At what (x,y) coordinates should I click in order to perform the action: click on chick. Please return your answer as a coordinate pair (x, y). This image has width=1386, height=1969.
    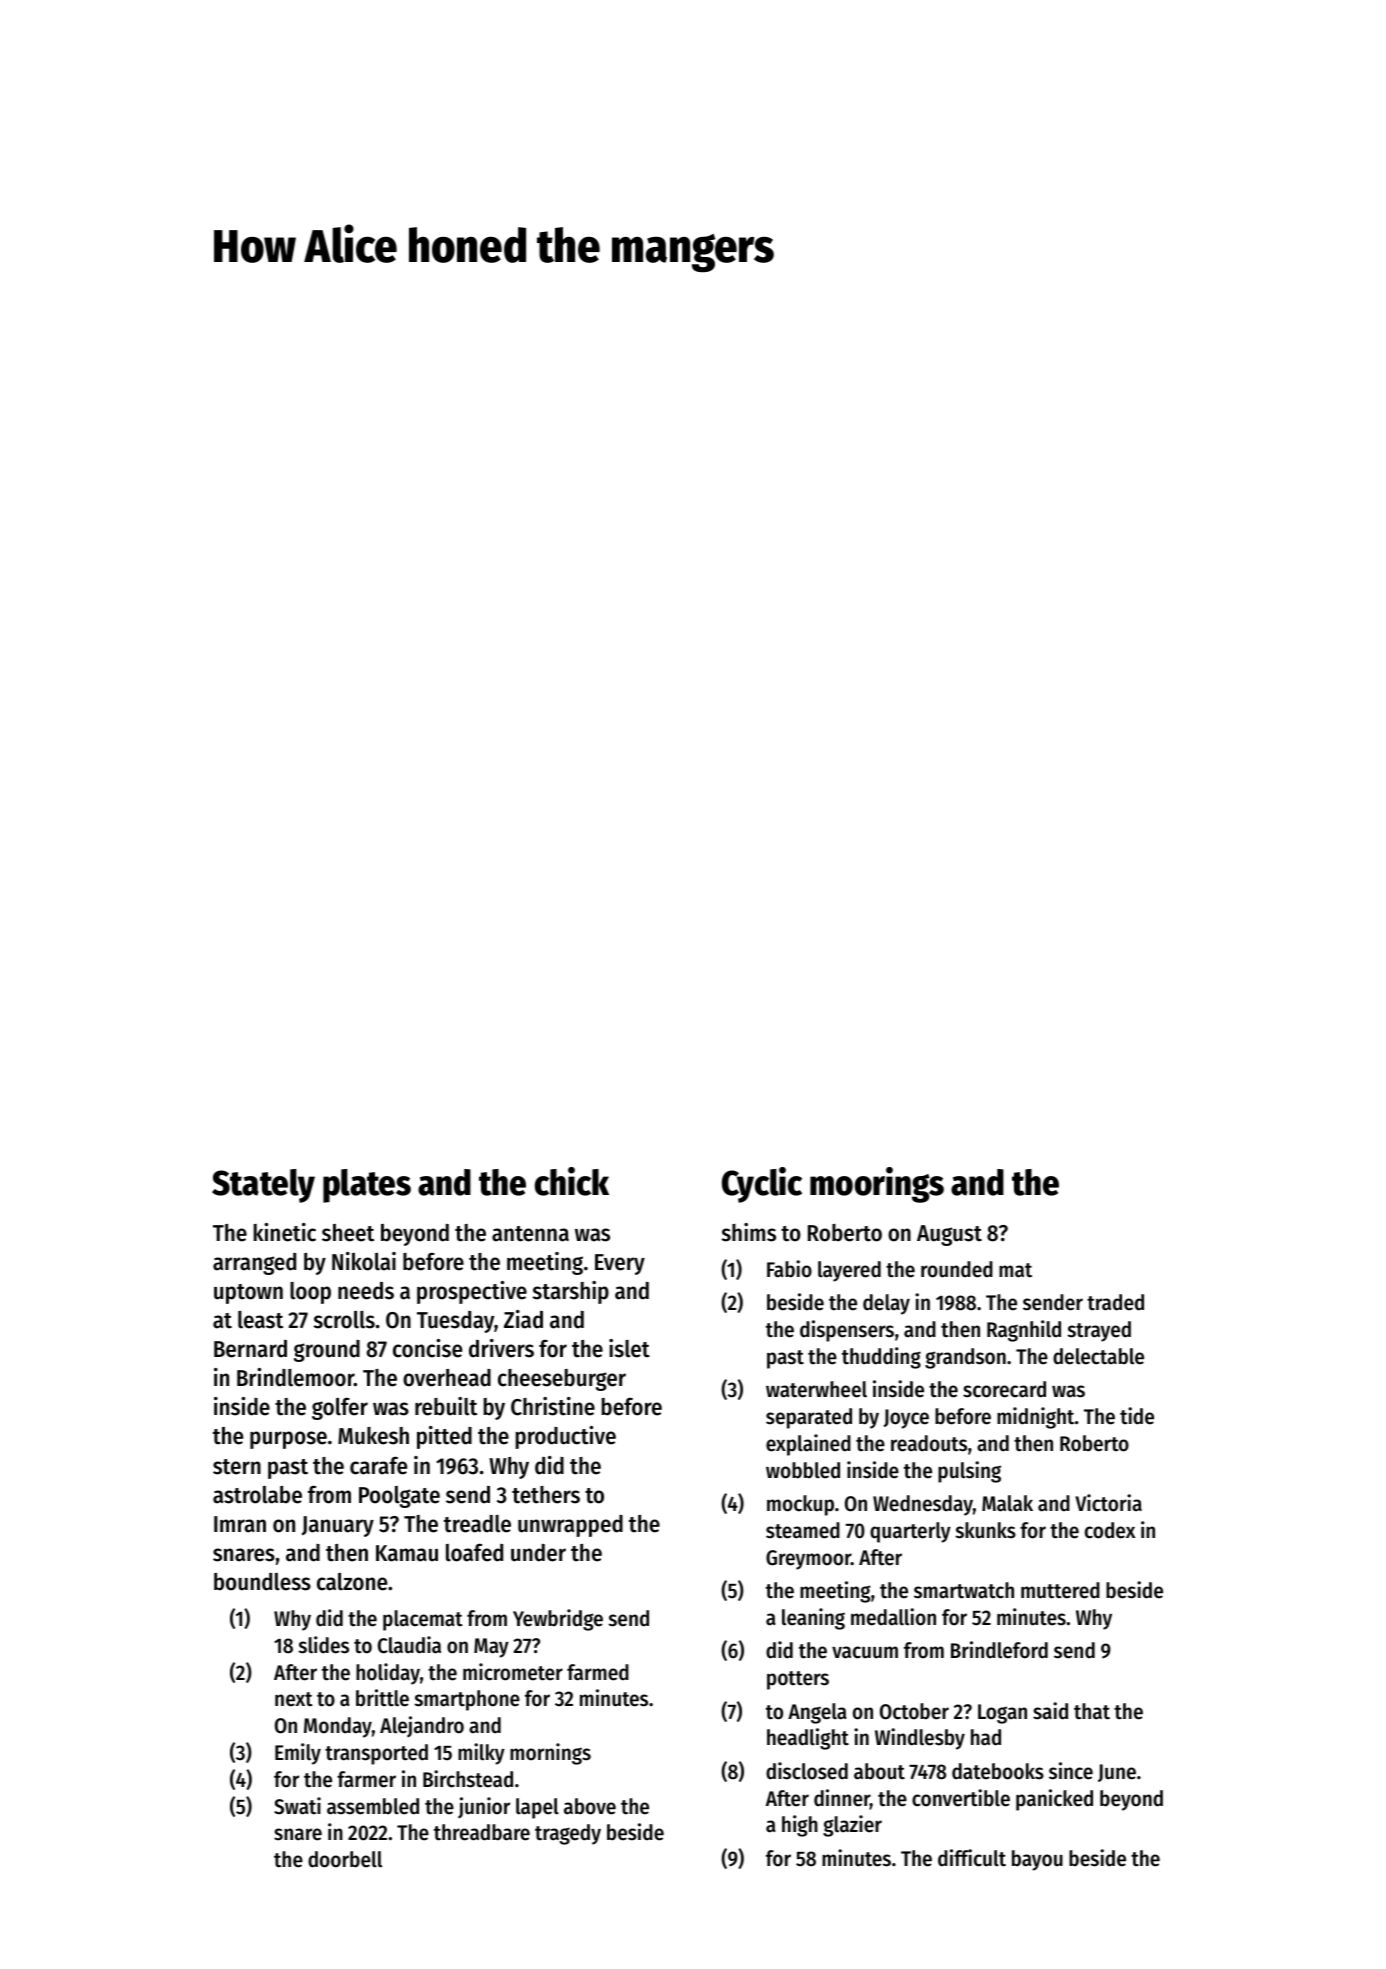
    Looking at the image, I should click on (572, 1181).
